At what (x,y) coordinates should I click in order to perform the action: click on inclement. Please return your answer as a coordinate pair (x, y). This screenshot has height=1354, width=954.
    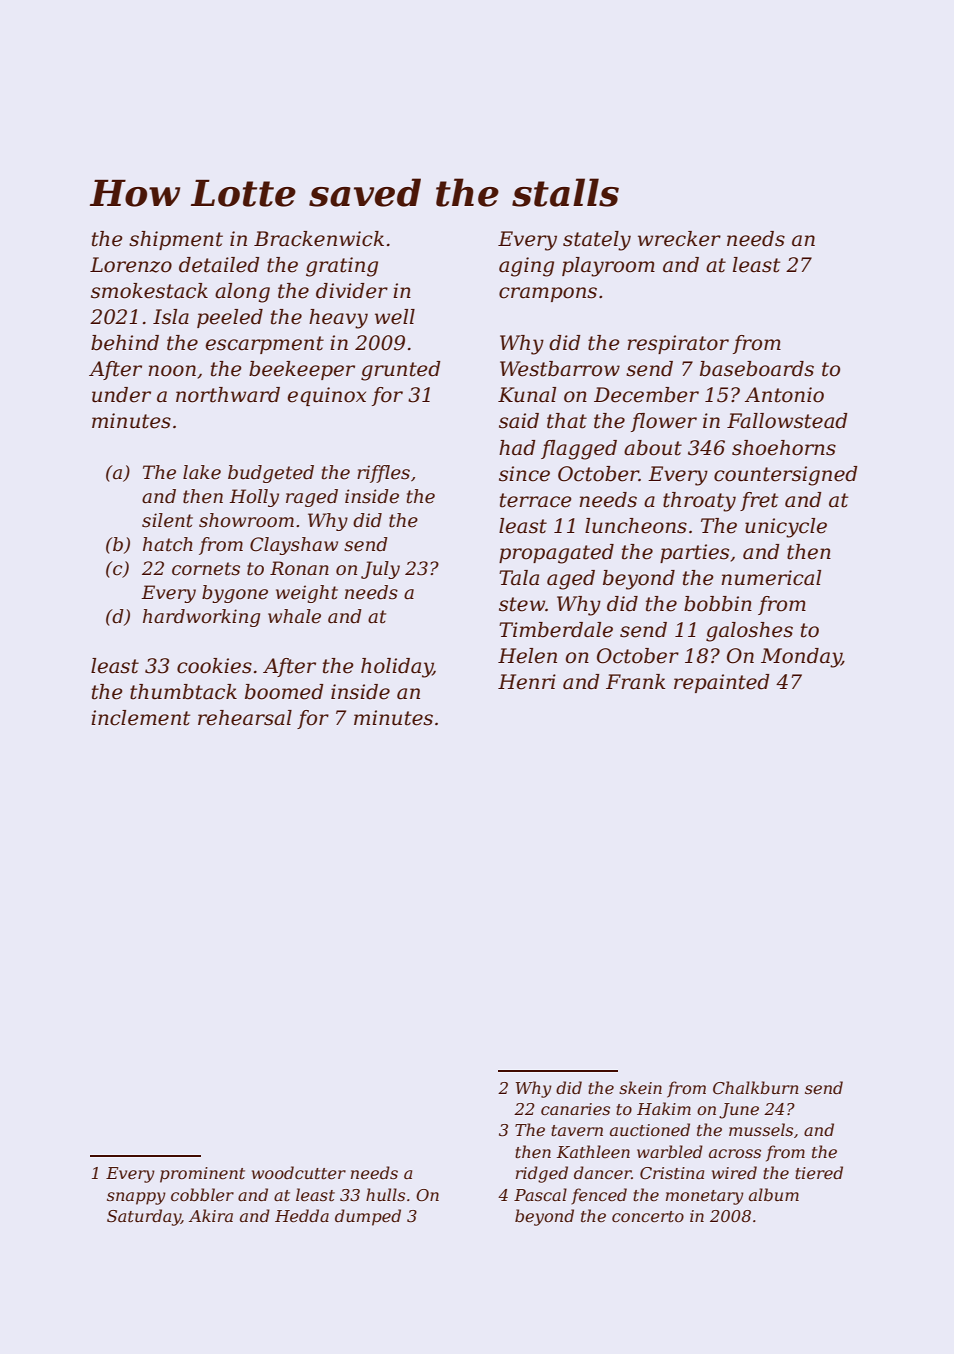
    Looking at the image, I should click on (140, 718).
